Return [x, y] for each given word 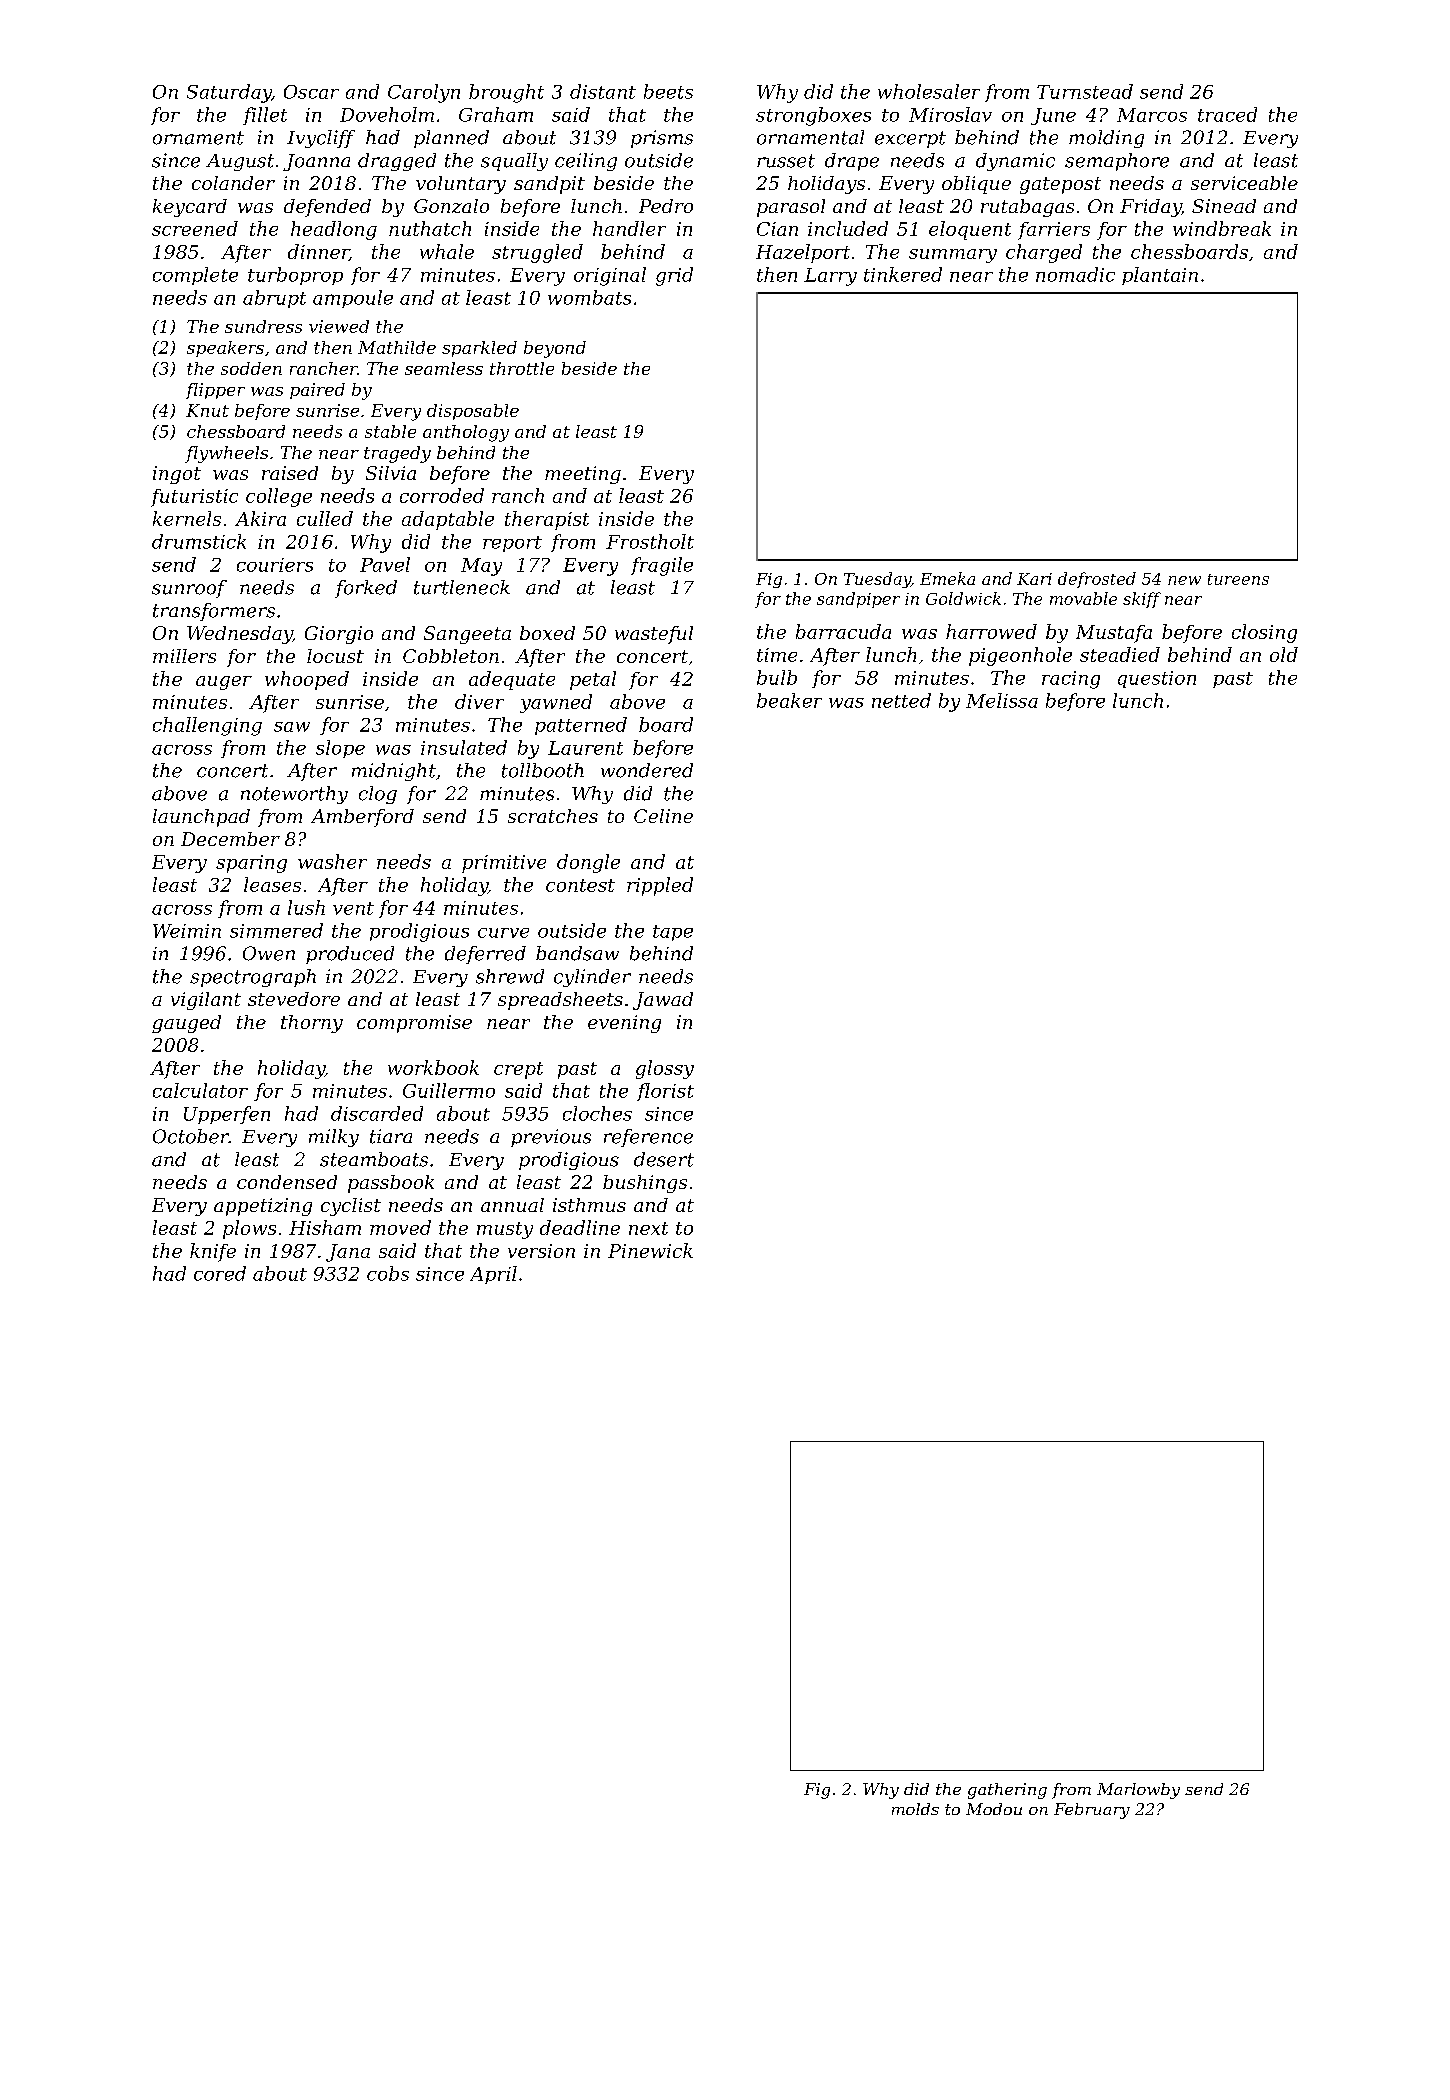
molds [915, 1809]
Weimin [187, 931]
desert [664, 1159]
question [1157, 679]
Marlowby [1138, 1791]
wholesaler [929, 91]
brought [506, 93]
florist [665, 1092]
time [777, 655]
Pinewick [650, 1250]
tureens [1238, 579]
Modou [994, 1809]
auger [224, 683]
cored [220, 1273]
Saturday [229, 93]
